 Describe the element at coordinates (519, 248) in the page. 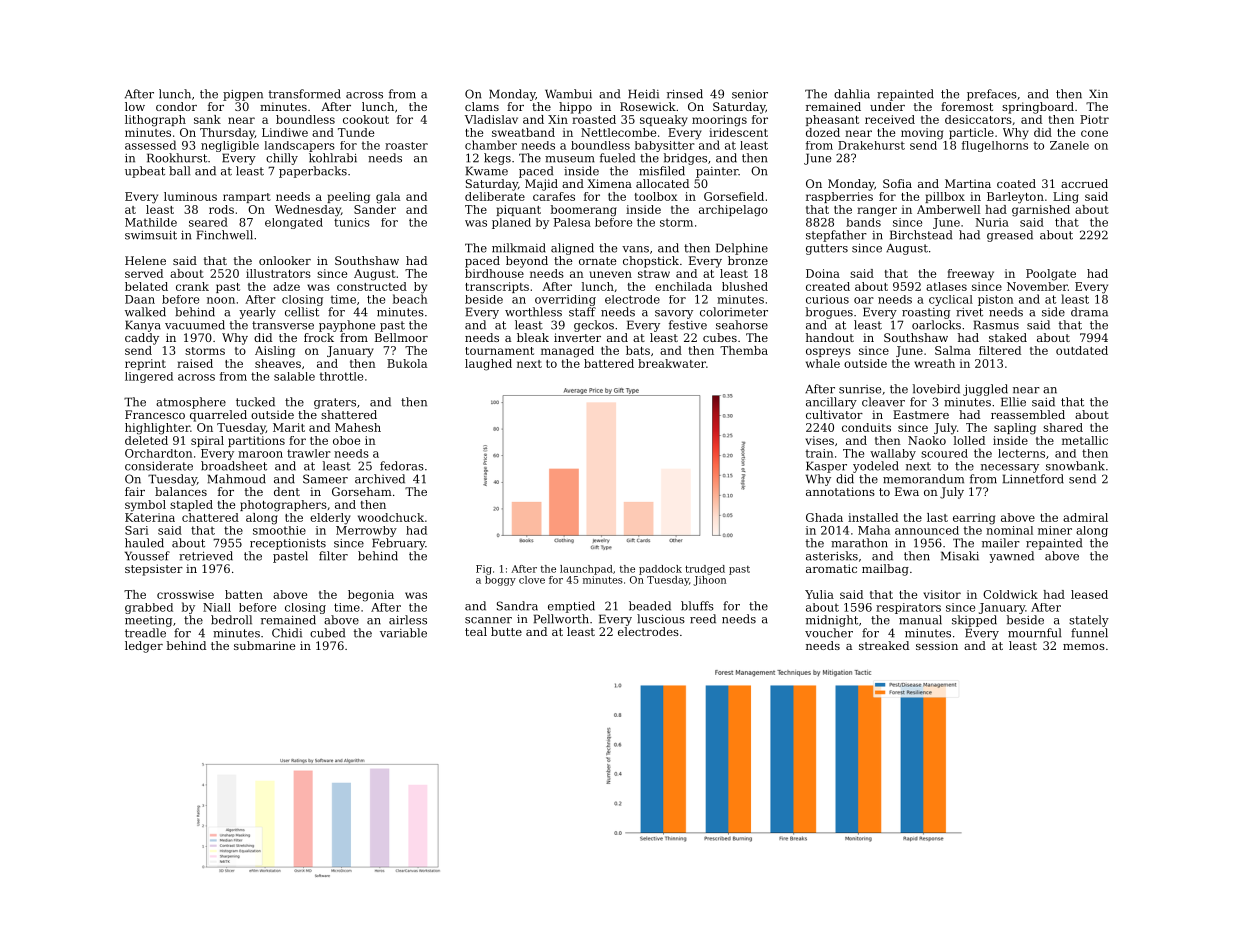

I see `milkmaid` at that location.
